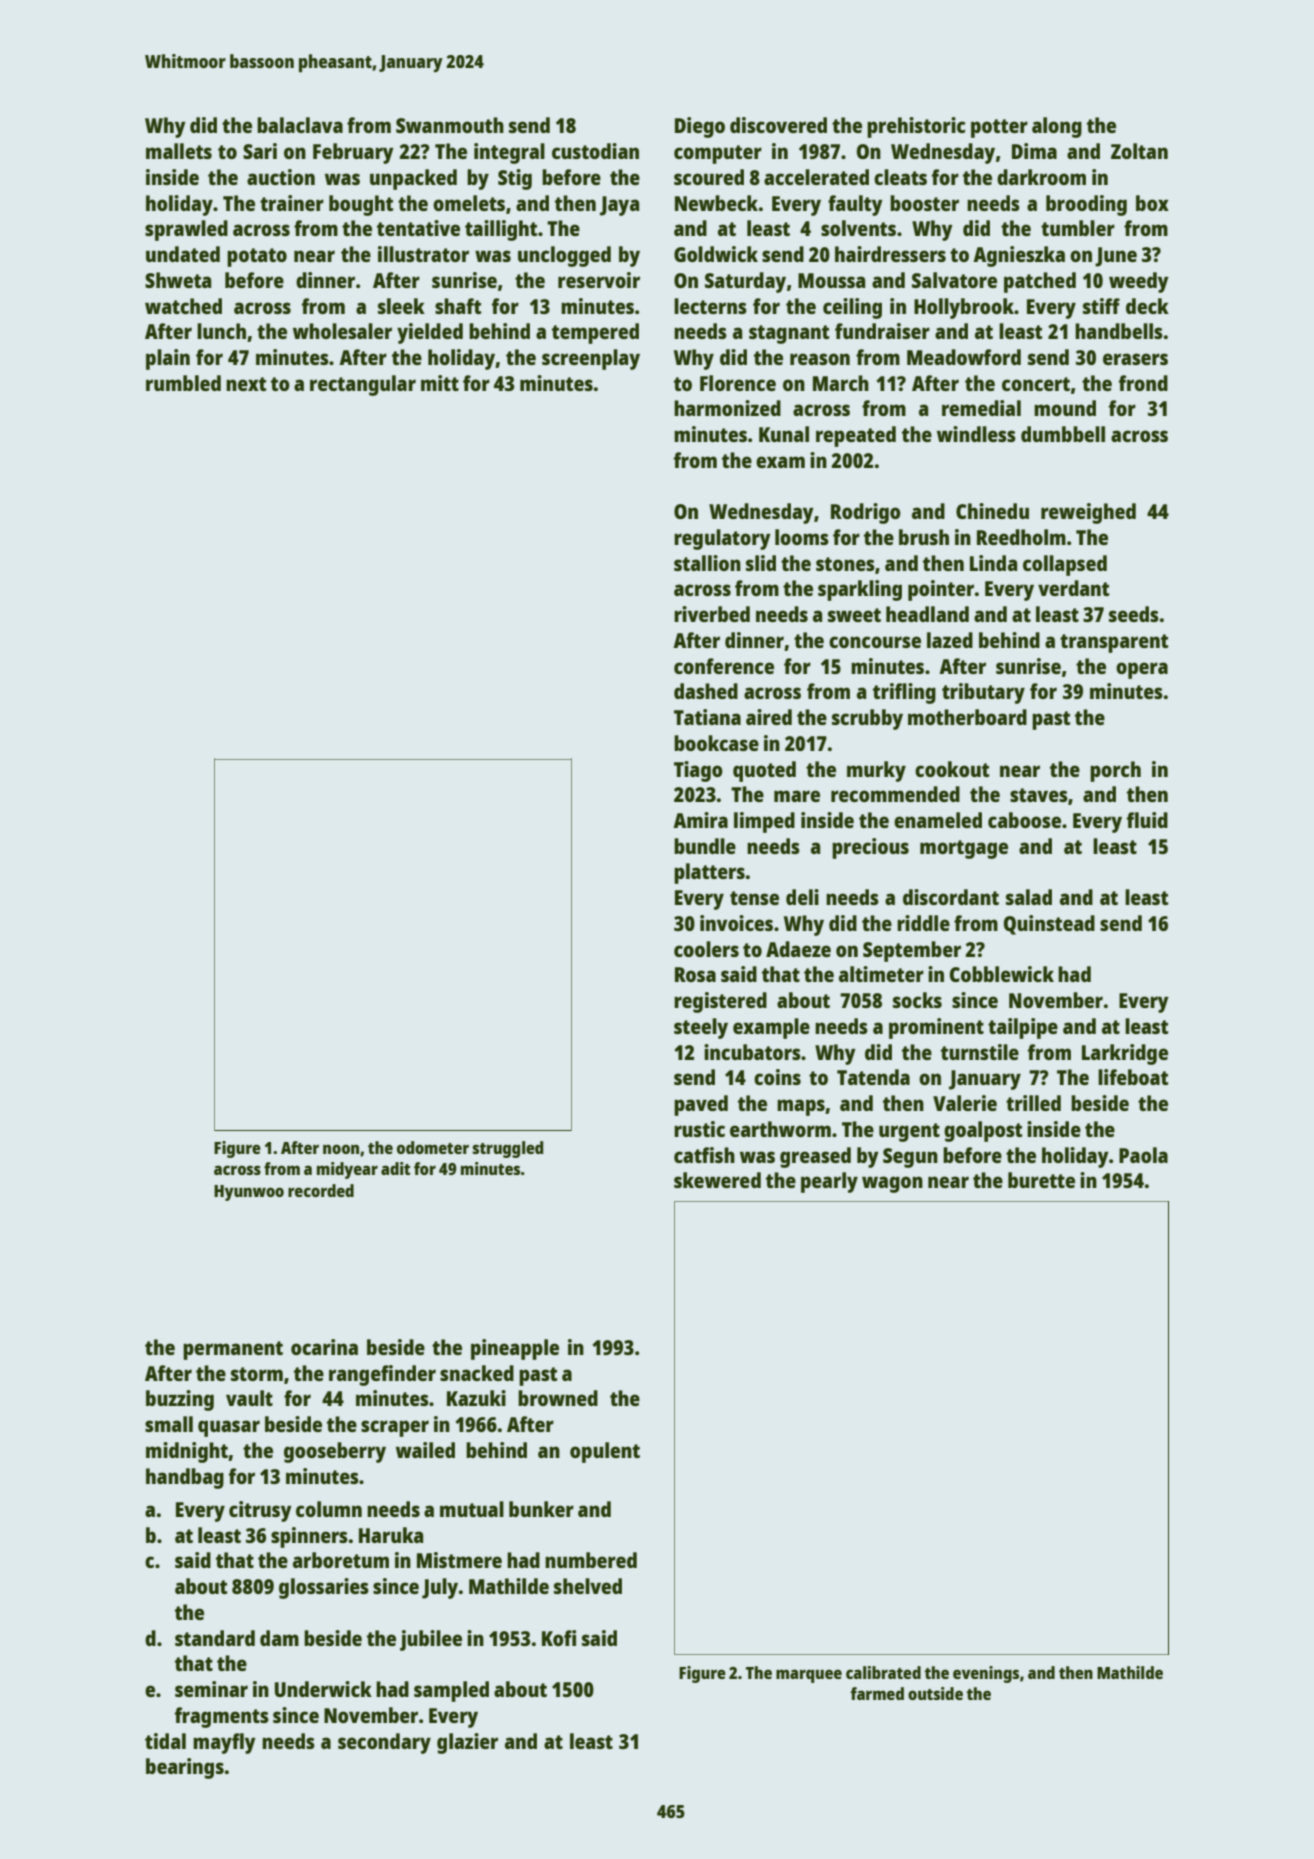 This page has height=1859, width=1314. I want to click on unclogged, so click(564, 256).
